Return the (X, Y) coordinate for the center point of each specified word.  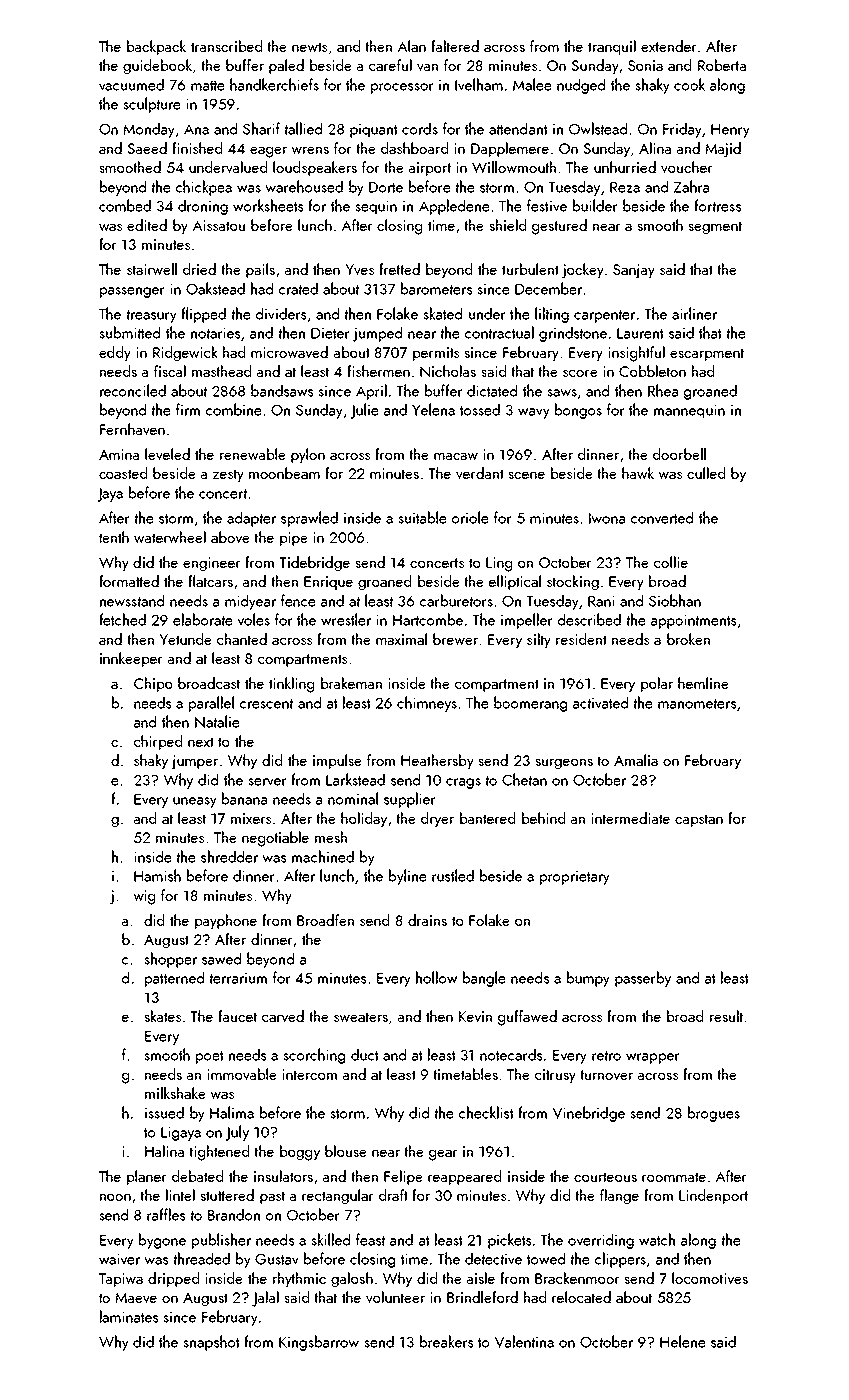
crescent (266, 704)
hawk (638, 473)
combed (125, 205)
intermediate (630, 818)
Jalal (265, 1299)
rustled (453, 875)
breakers (446, 1341)
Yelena (433, 409)
